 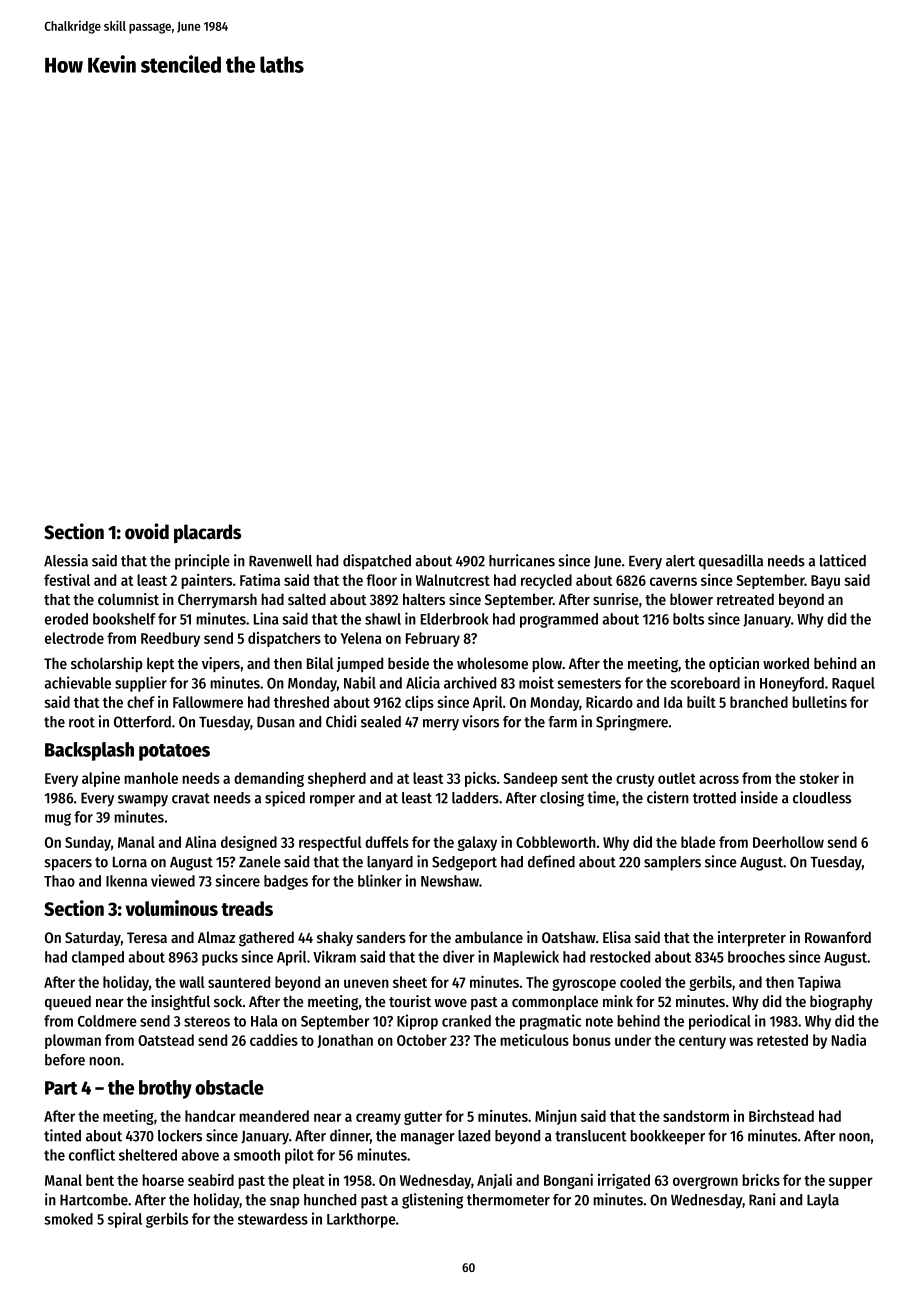 What do you see at coordinates (819, 778) in the image?
I see `stoker` at bounding box center [819, 778].
